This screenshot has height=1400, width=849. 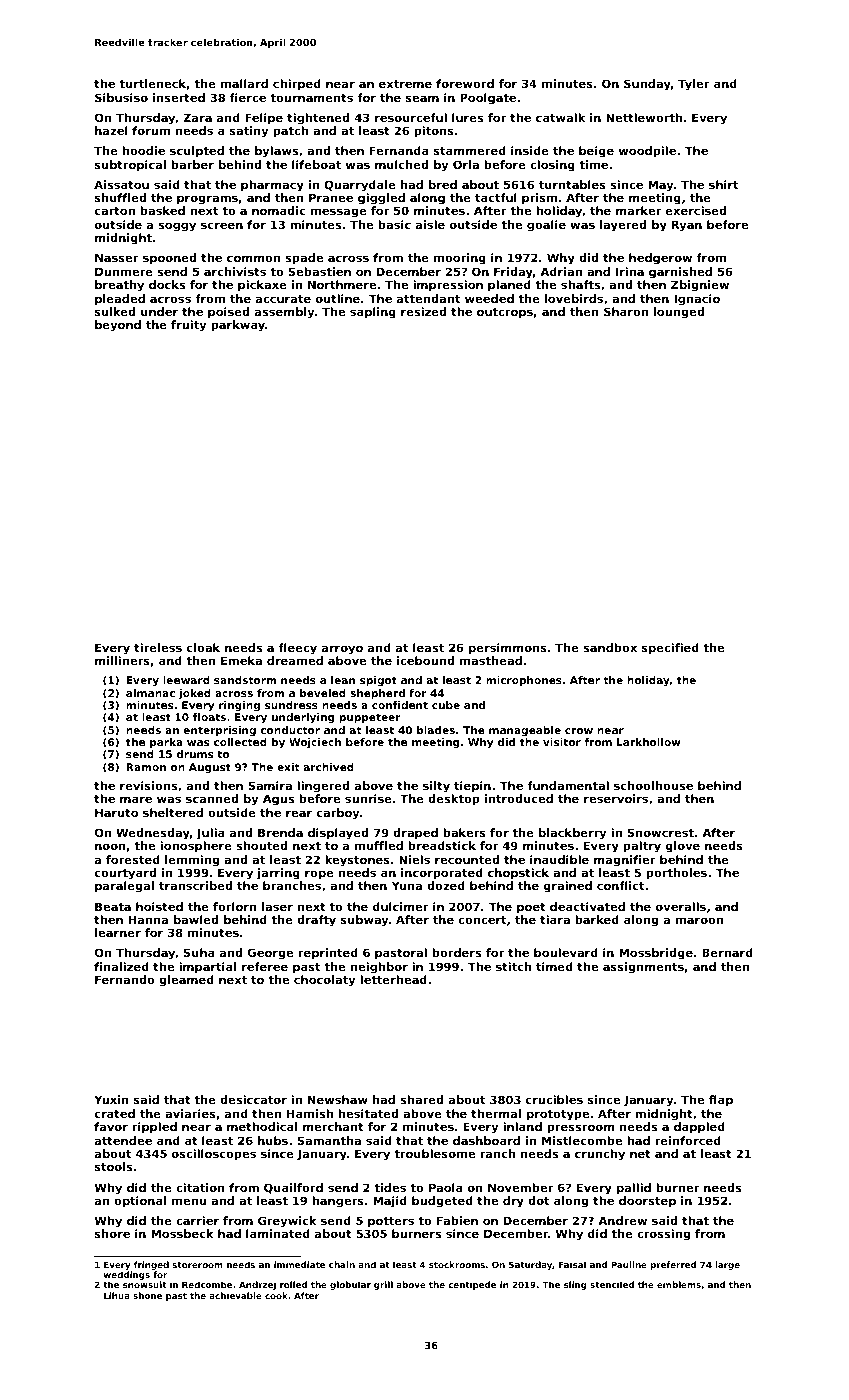 What do you see at coordinates (350, 1285) in the screenshot?
I see `globular` at bounding box center [350, 1285].
